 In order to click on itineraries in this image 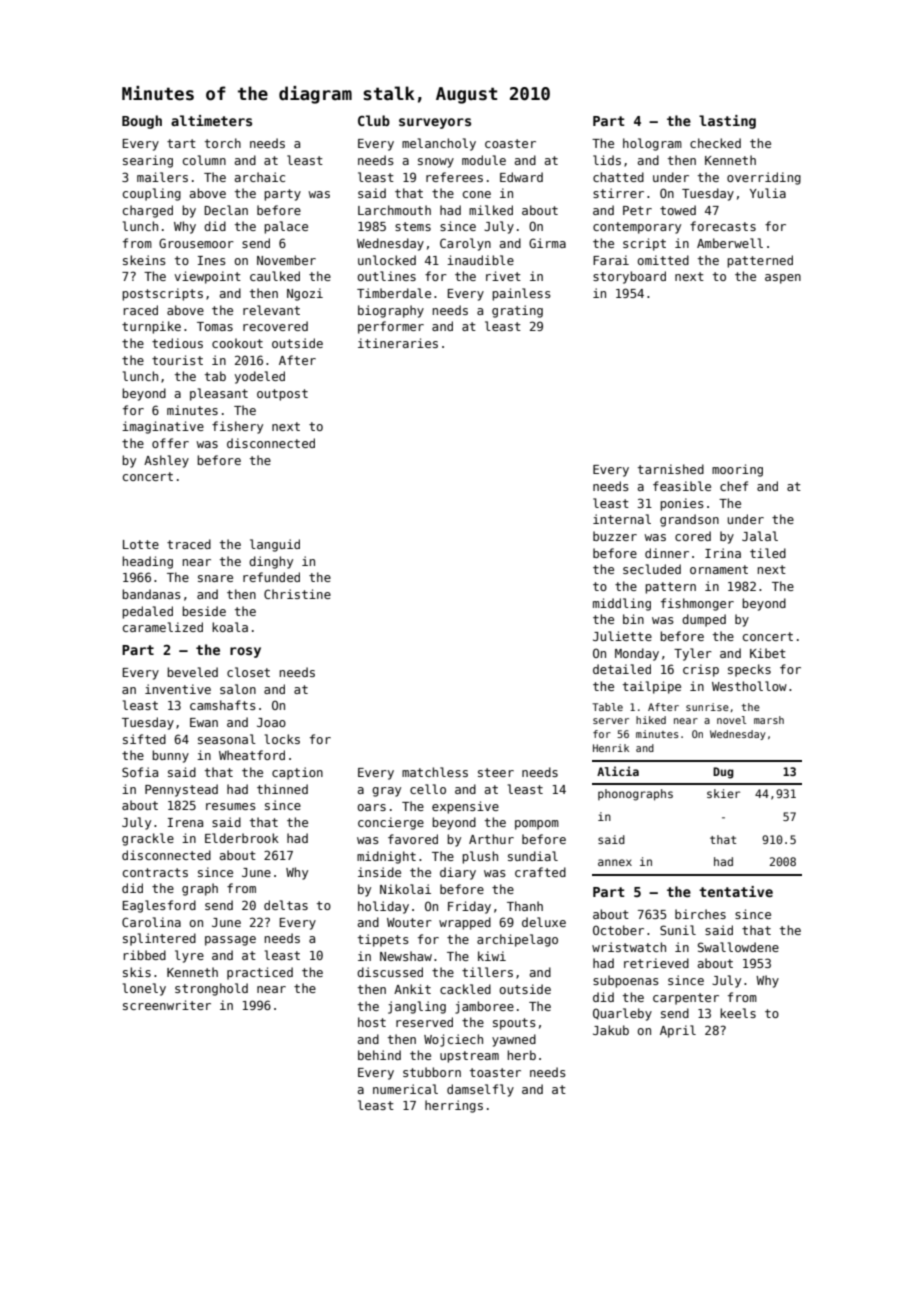, I will do `click(398, 343)`.
